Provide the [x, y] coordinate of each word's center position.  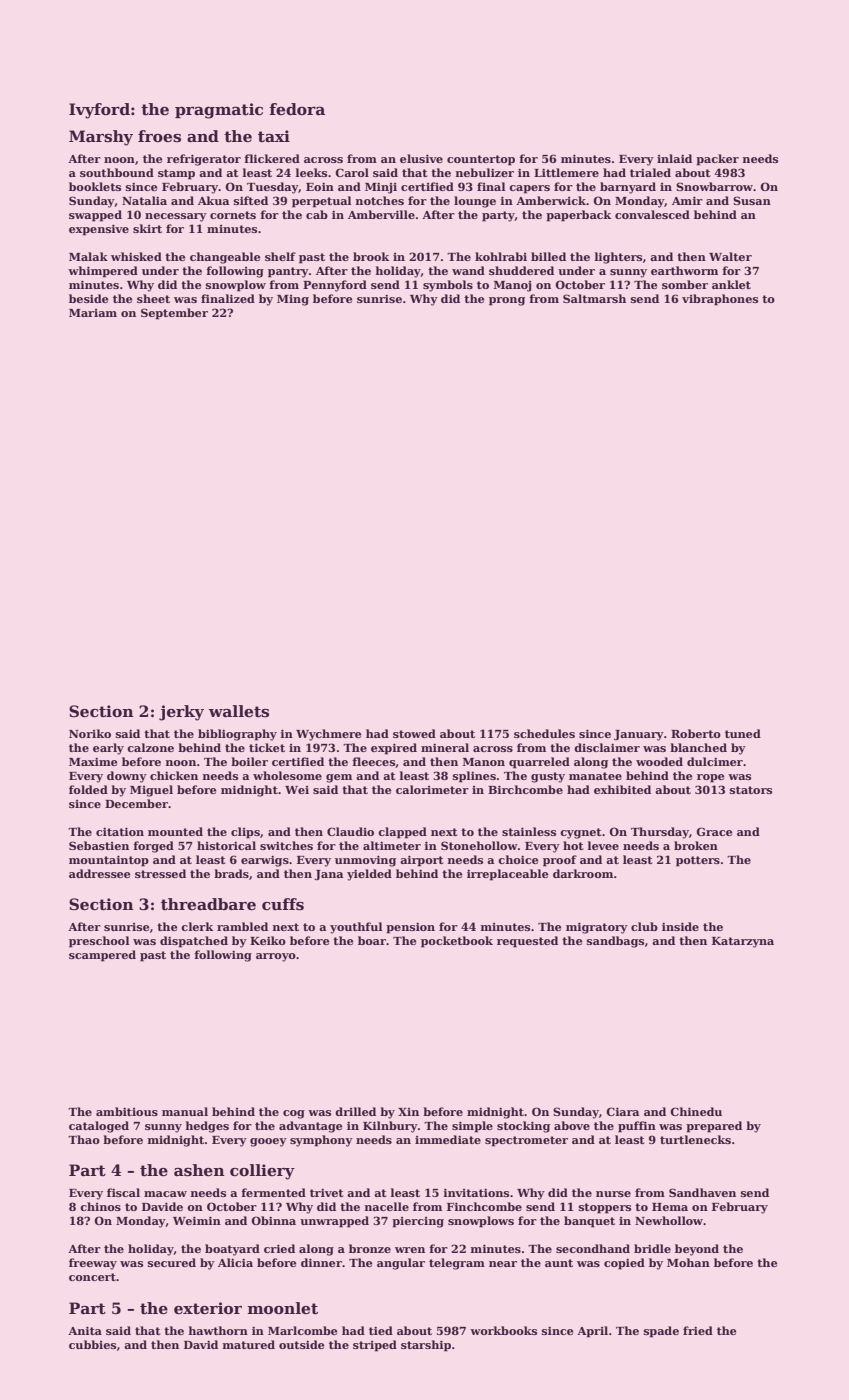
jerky [181, 713]
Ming [293, 300]
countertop [481, 160]
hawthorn [218, 1330]
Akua [213, 200]
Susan [752, 200]
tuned [743, 733]
